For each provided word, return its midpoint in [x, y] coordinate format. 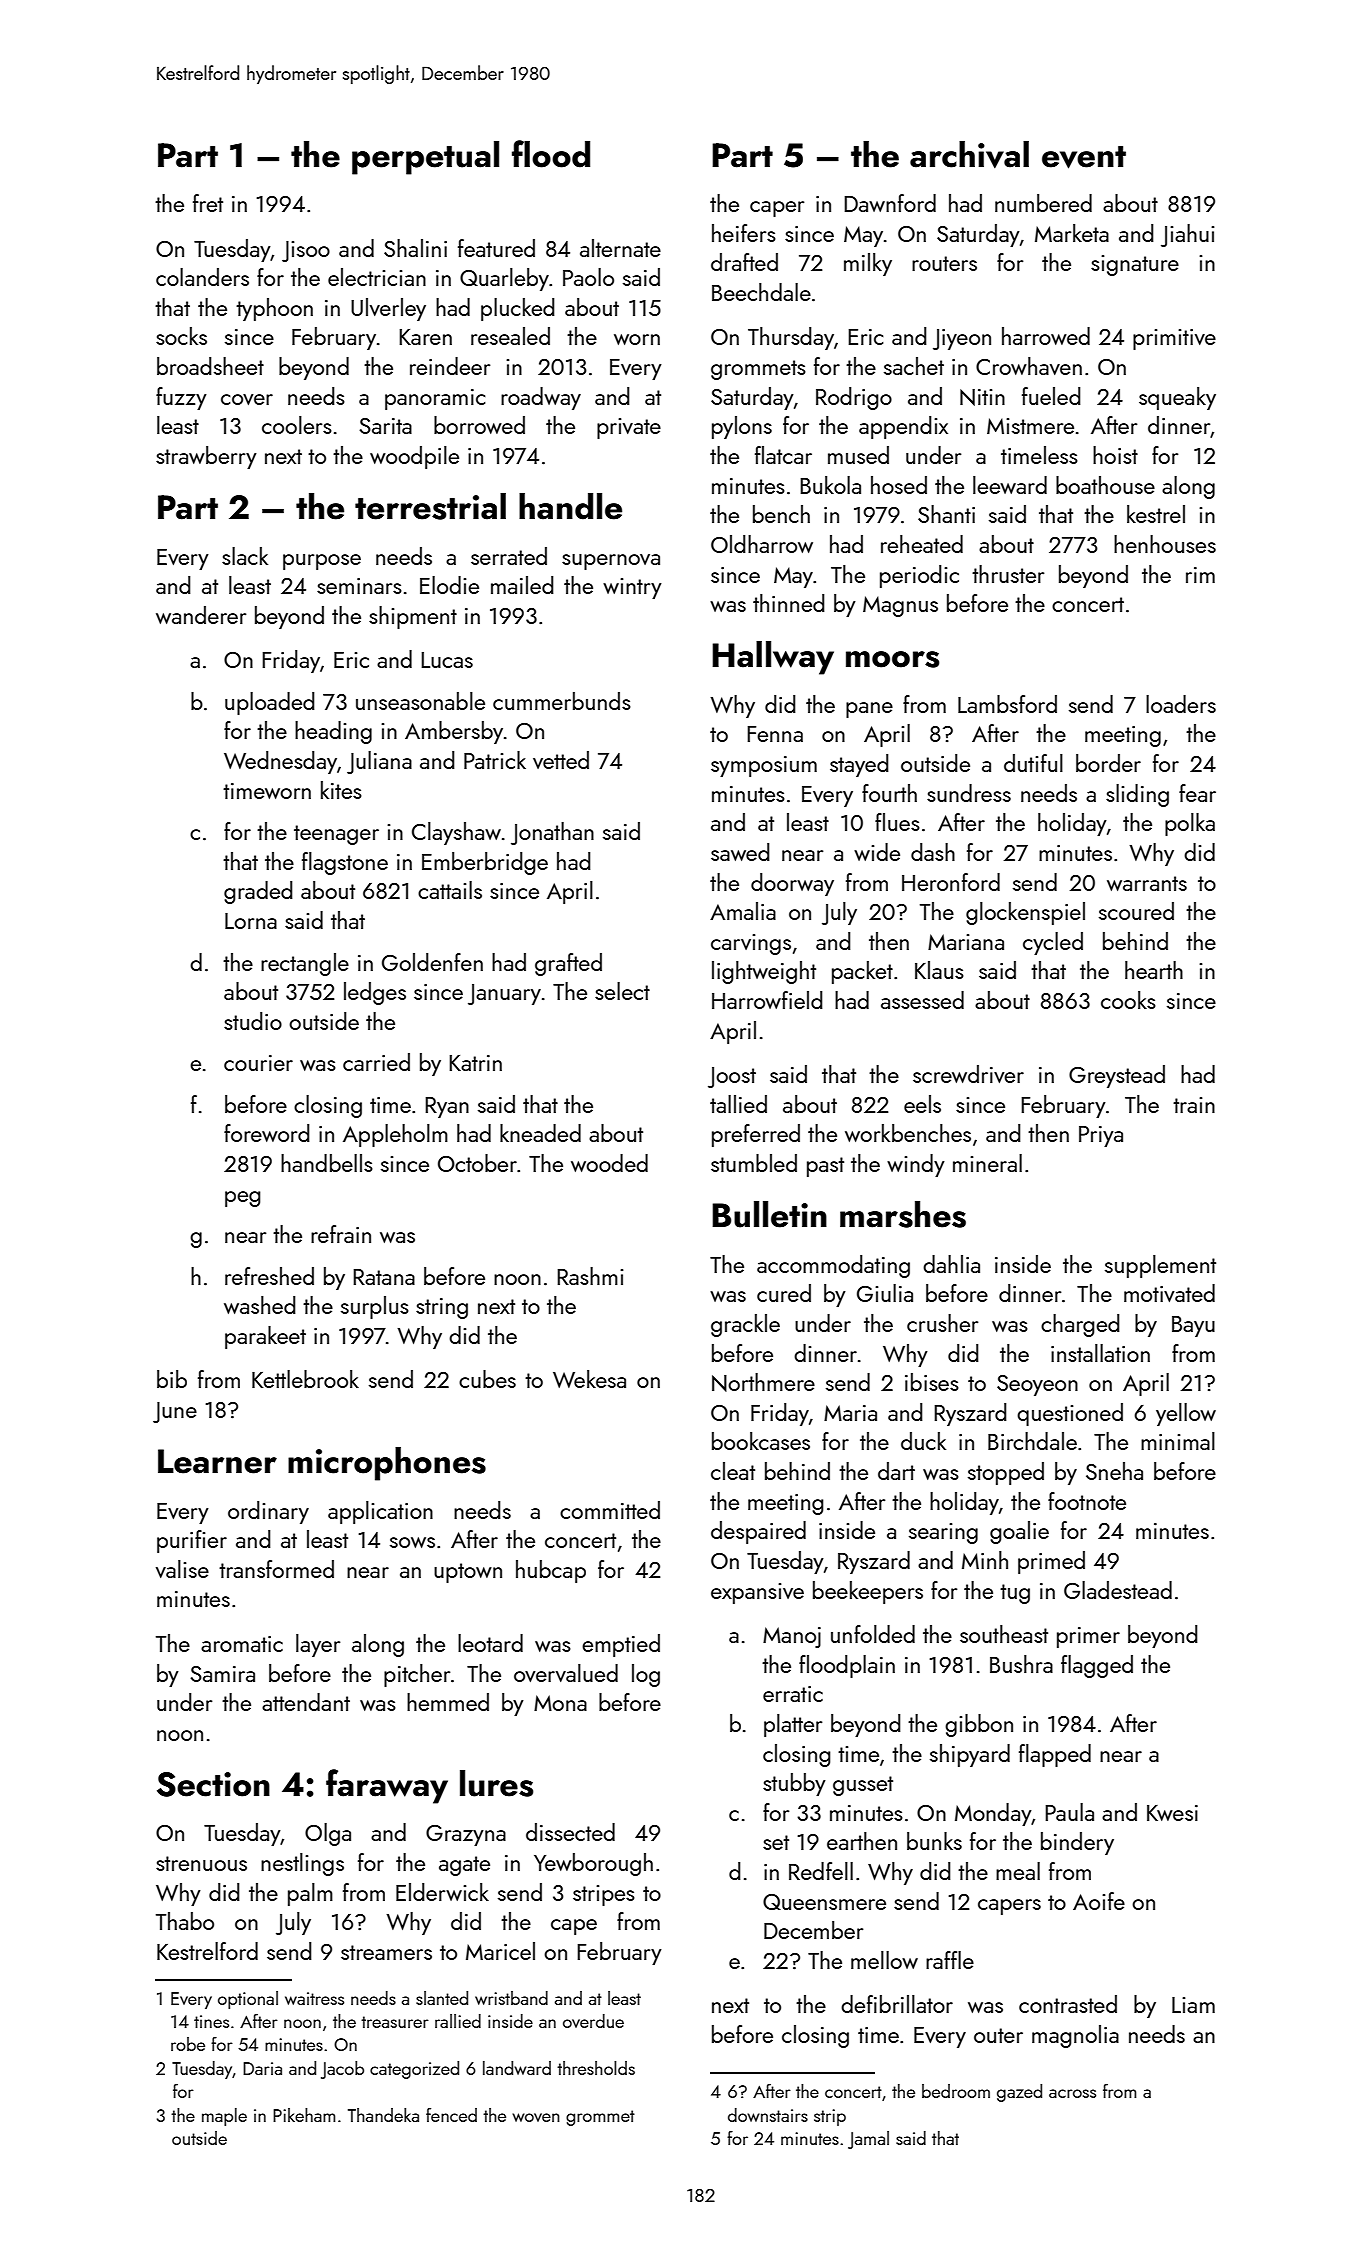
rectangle [305, 964]
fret [208, 203]
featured [496, 248]
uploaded [270, 703]
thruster [1008, 574]
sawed [740, 852]
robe [188, 2044]
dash [933, 852]
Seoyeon [1037, 1385]
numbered [1043, 203]
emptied [621, 1645]
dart [896, 1471]
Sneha [1114, 1471]
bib [172, 1379]
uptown [468, 1573]
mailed [522, 585]
